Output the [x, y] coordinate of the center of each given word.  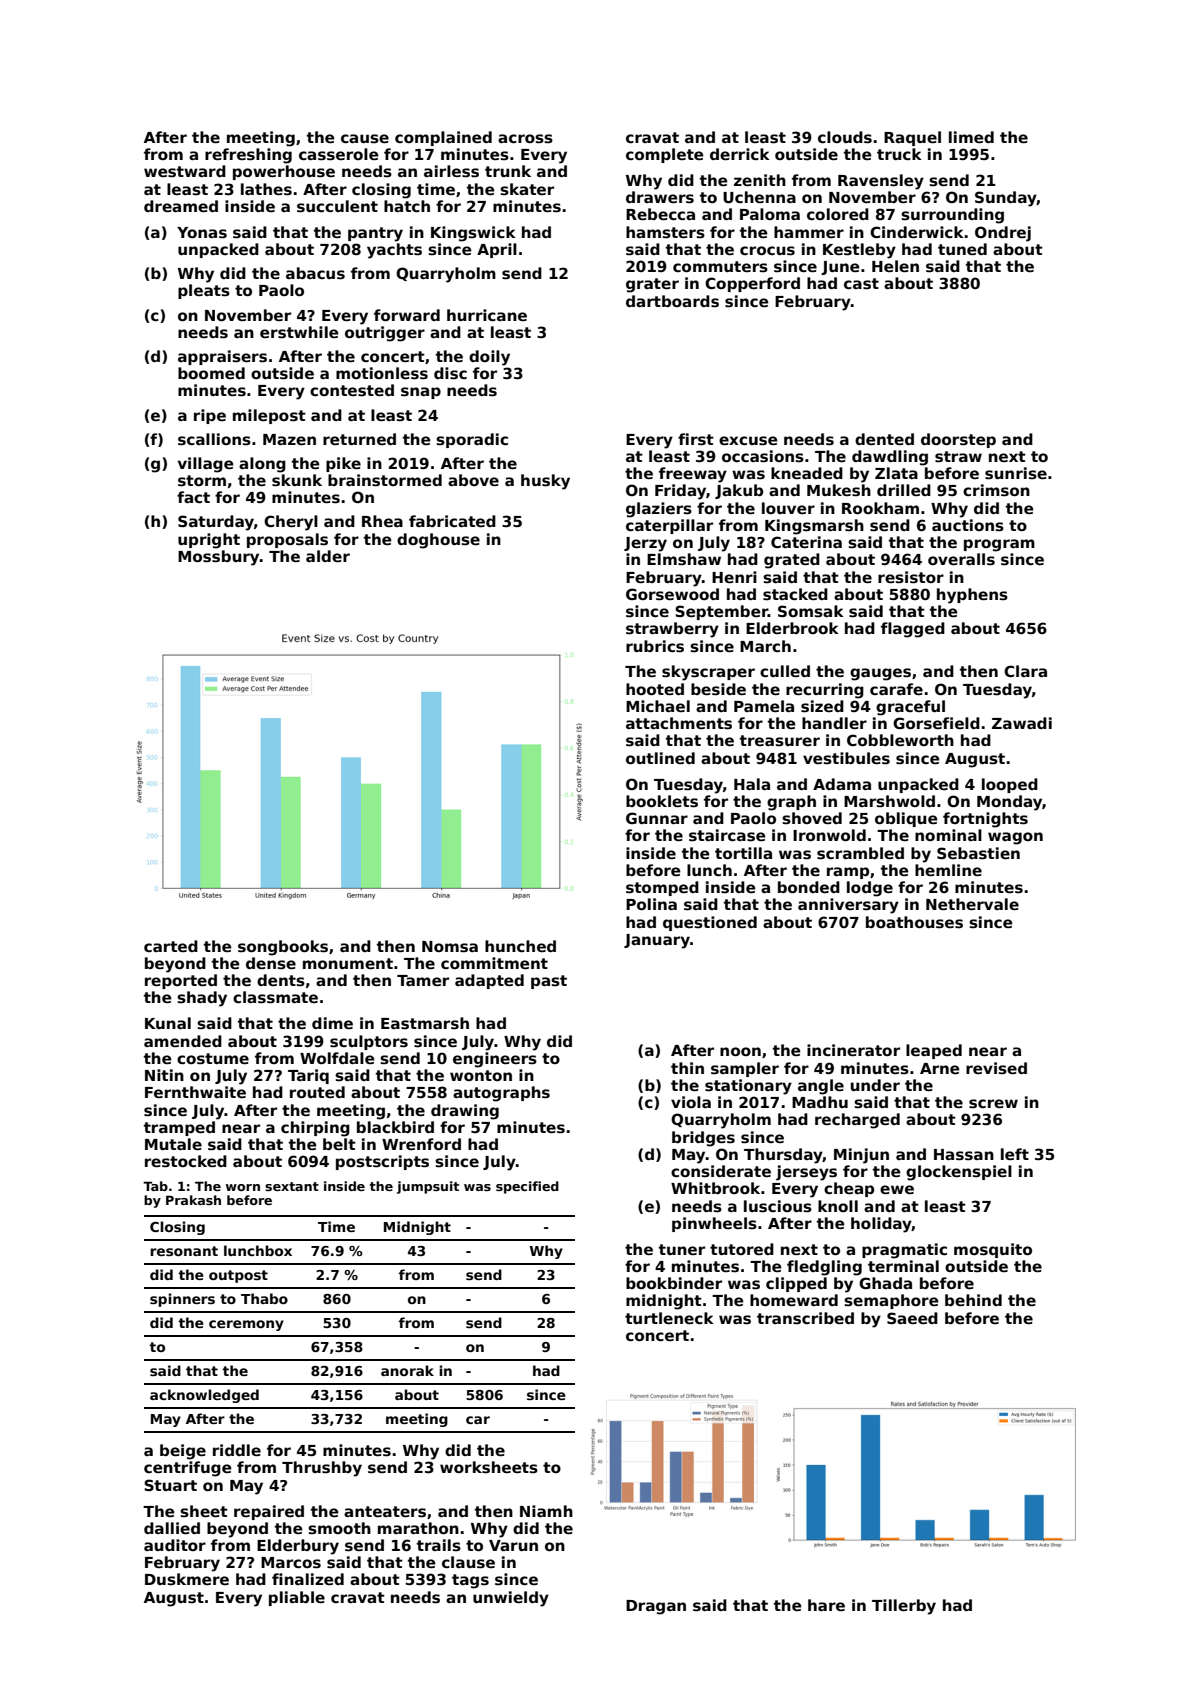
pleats [204, 291]
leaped [934, 1051]
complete [665, 155]
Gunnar [657, 818]
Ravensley [881, 182]
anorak [407, 1370]
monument [348, 963]
